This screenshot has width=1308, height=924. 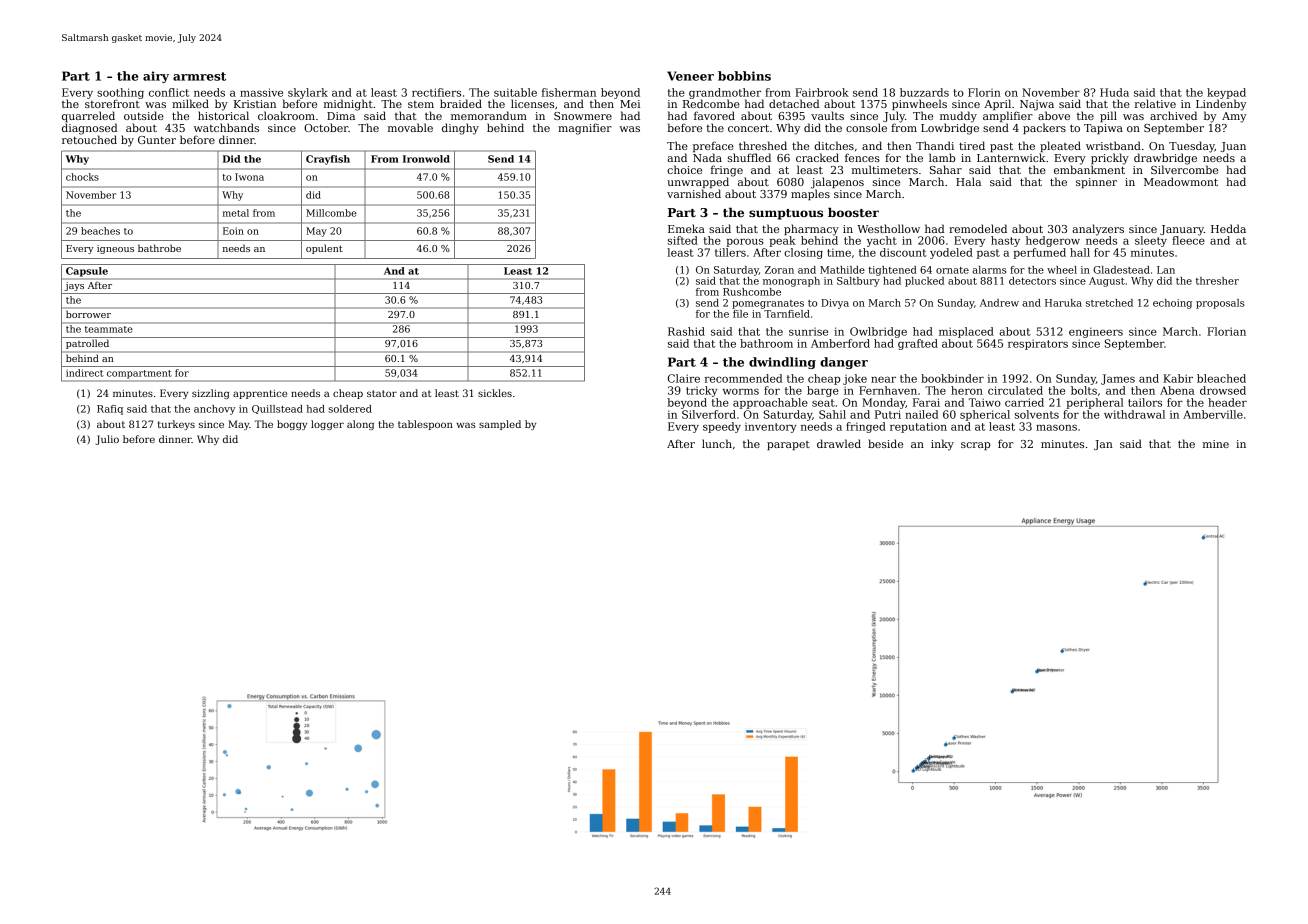 What do you see at coordinates (236, 213) in the screenshot?
I see `metal` at bounding box center [236, 213].
